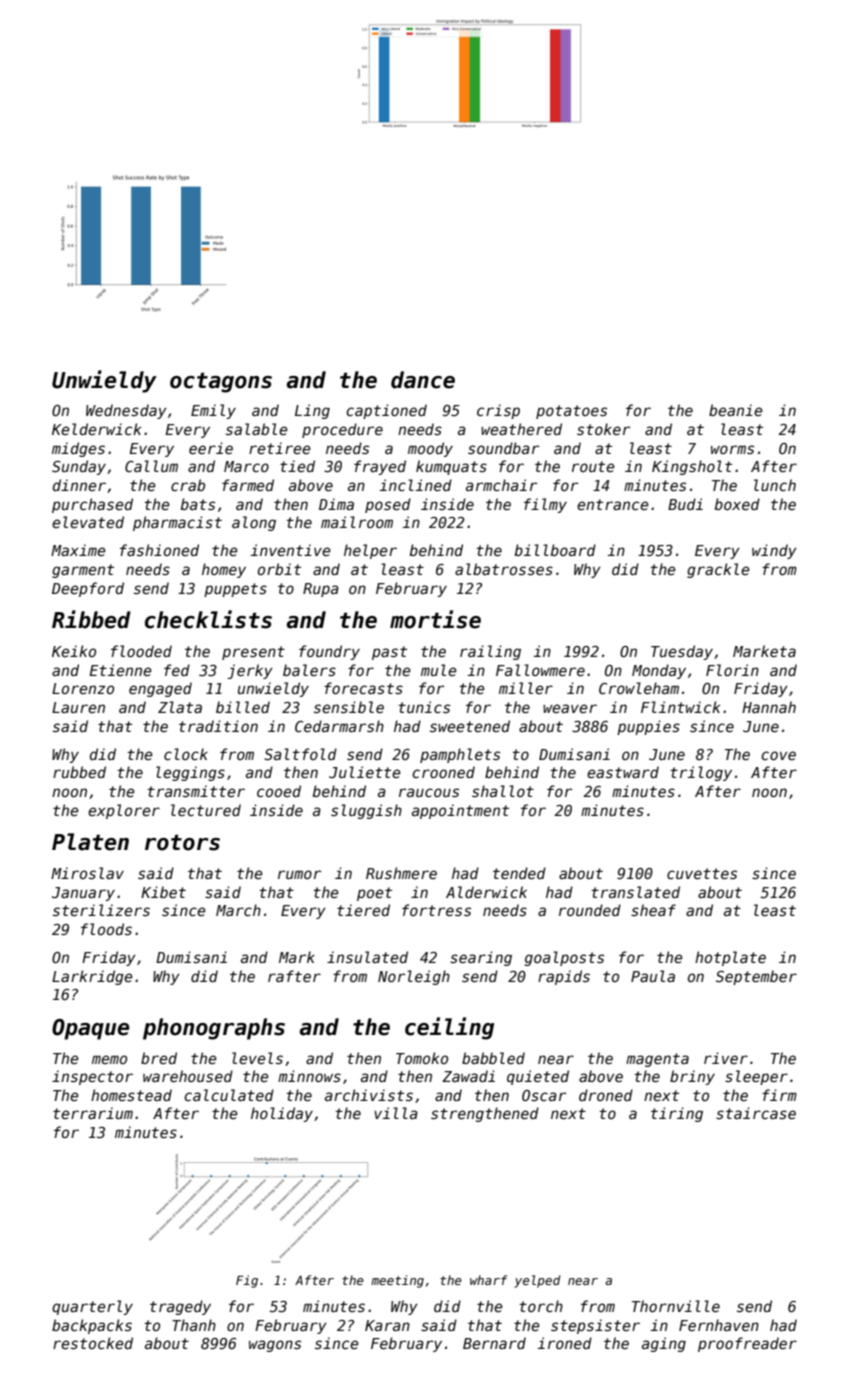  What do you see at coordinates (221, 382) in the image?
I see `octagons` at bounding box center [221, 382].
